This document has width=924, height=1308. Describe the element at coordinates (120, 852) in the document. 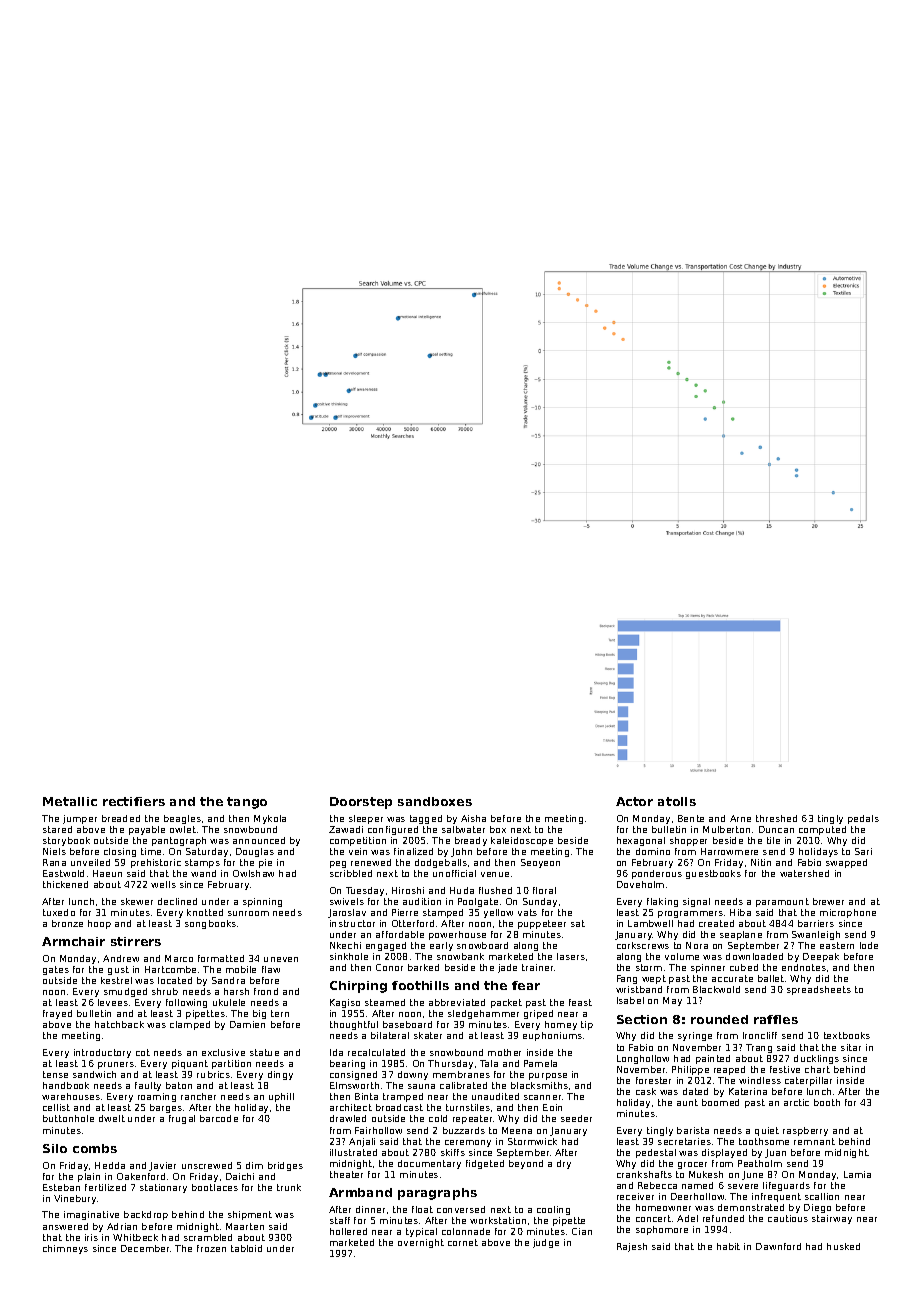

I see `closing` at that location.
